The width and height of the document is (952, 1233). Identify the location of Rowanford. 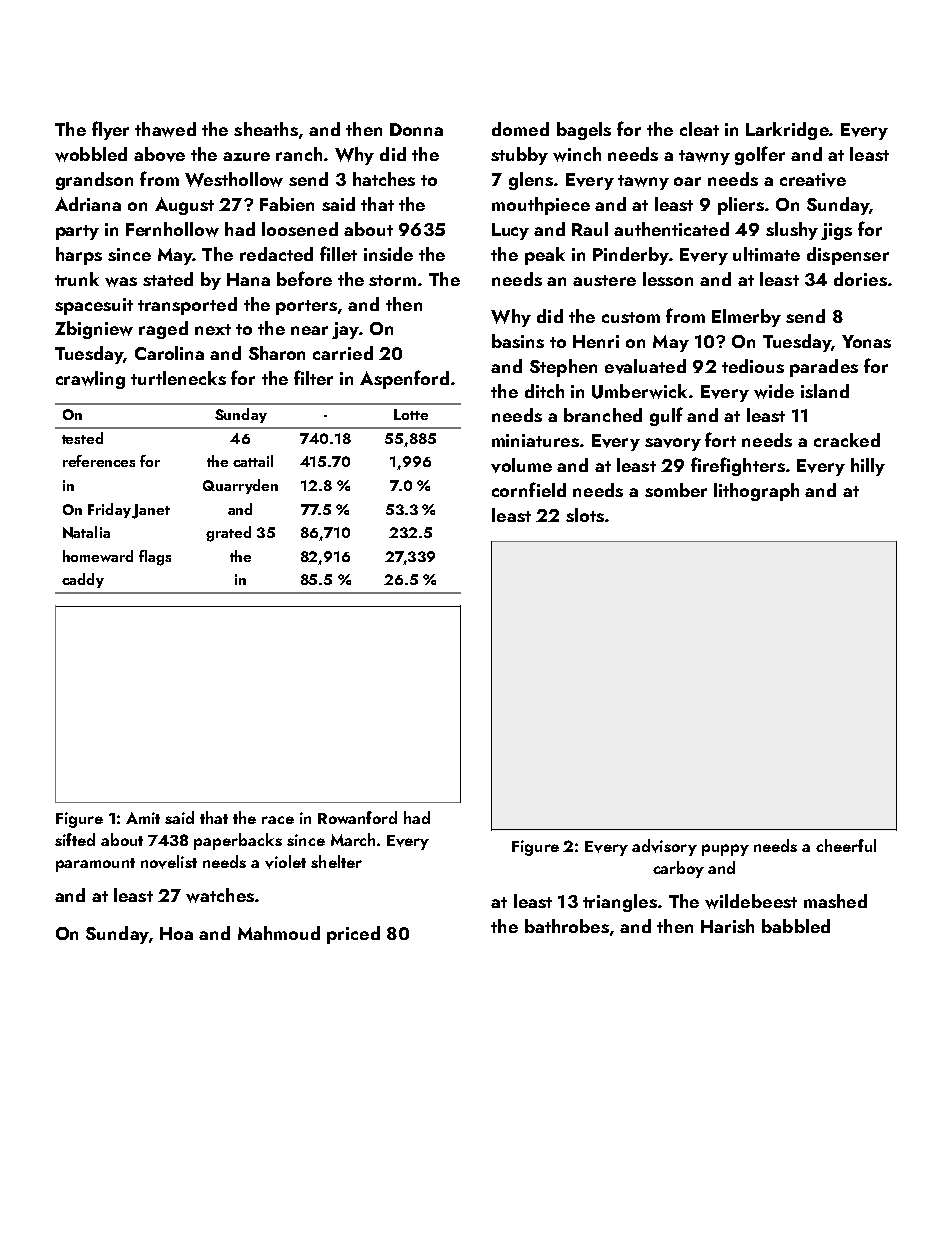
(357, 817).
